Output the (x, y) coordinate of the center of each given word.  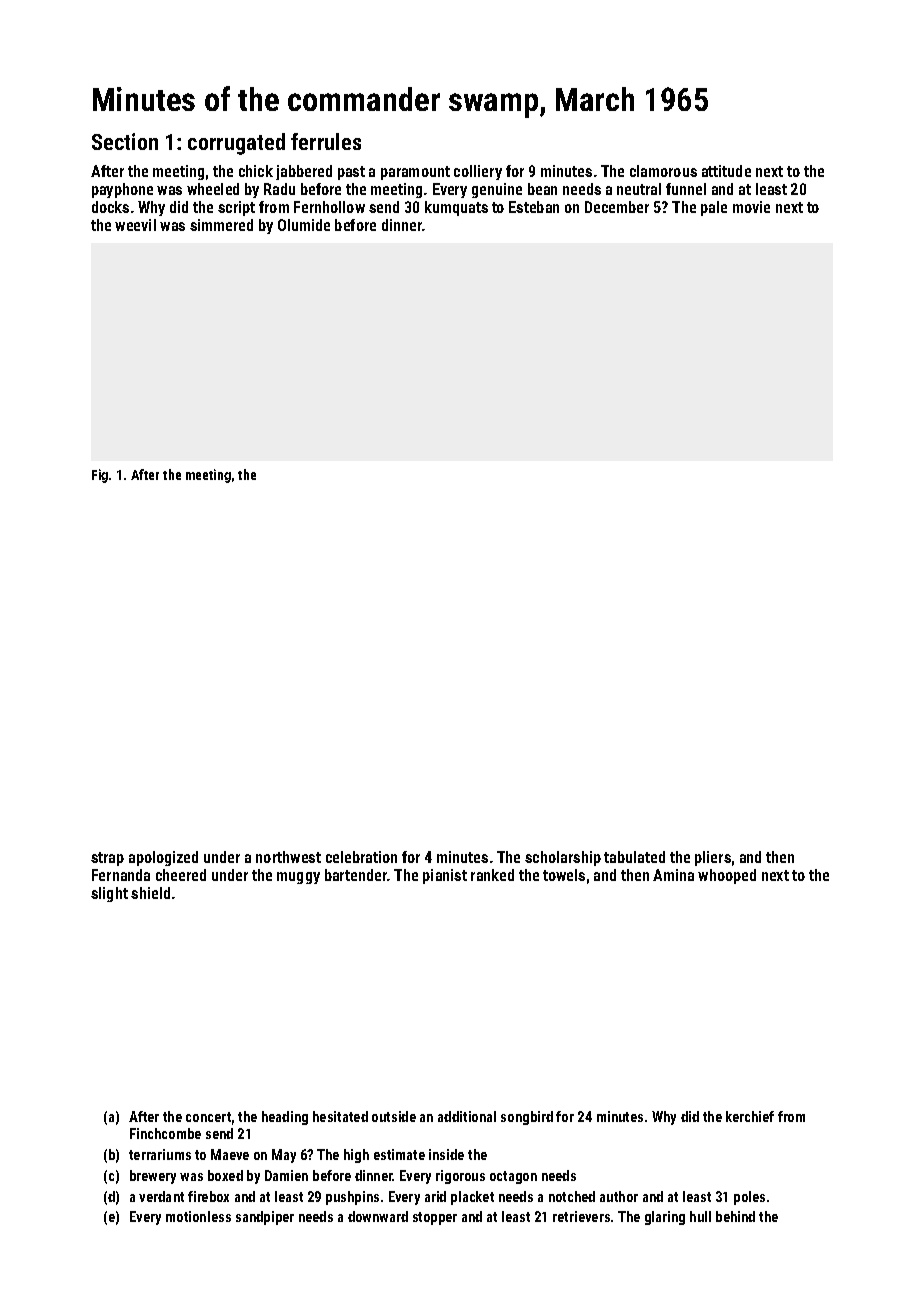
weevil (135, 225)
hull (700, 1216)
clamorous (663, 171)
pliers (713, 858)
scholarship (563, 858)
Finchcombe (165, 1133)
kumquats (456, 208)
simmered (221, 225)
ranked (492, 875)
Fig (100, 476)
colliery (478, 172)
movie (751, 207)
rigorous (460, 1177)
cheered (181, 875)
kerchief (750, 1116)
